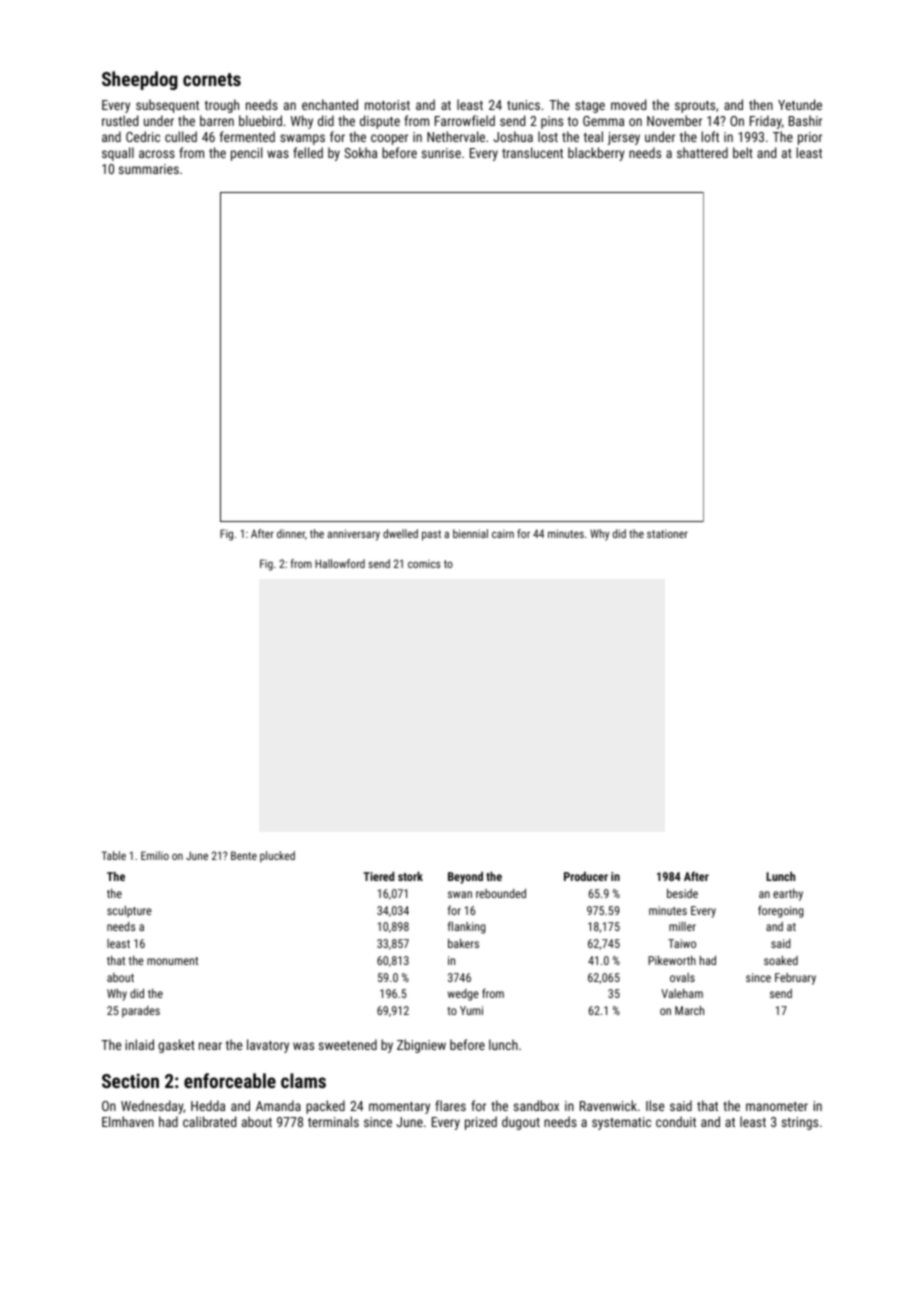 This screenshot has width=924, height=1308. Describe the element at coordinates (149, 169) in the screenshot. I see `summaries` at that location.
